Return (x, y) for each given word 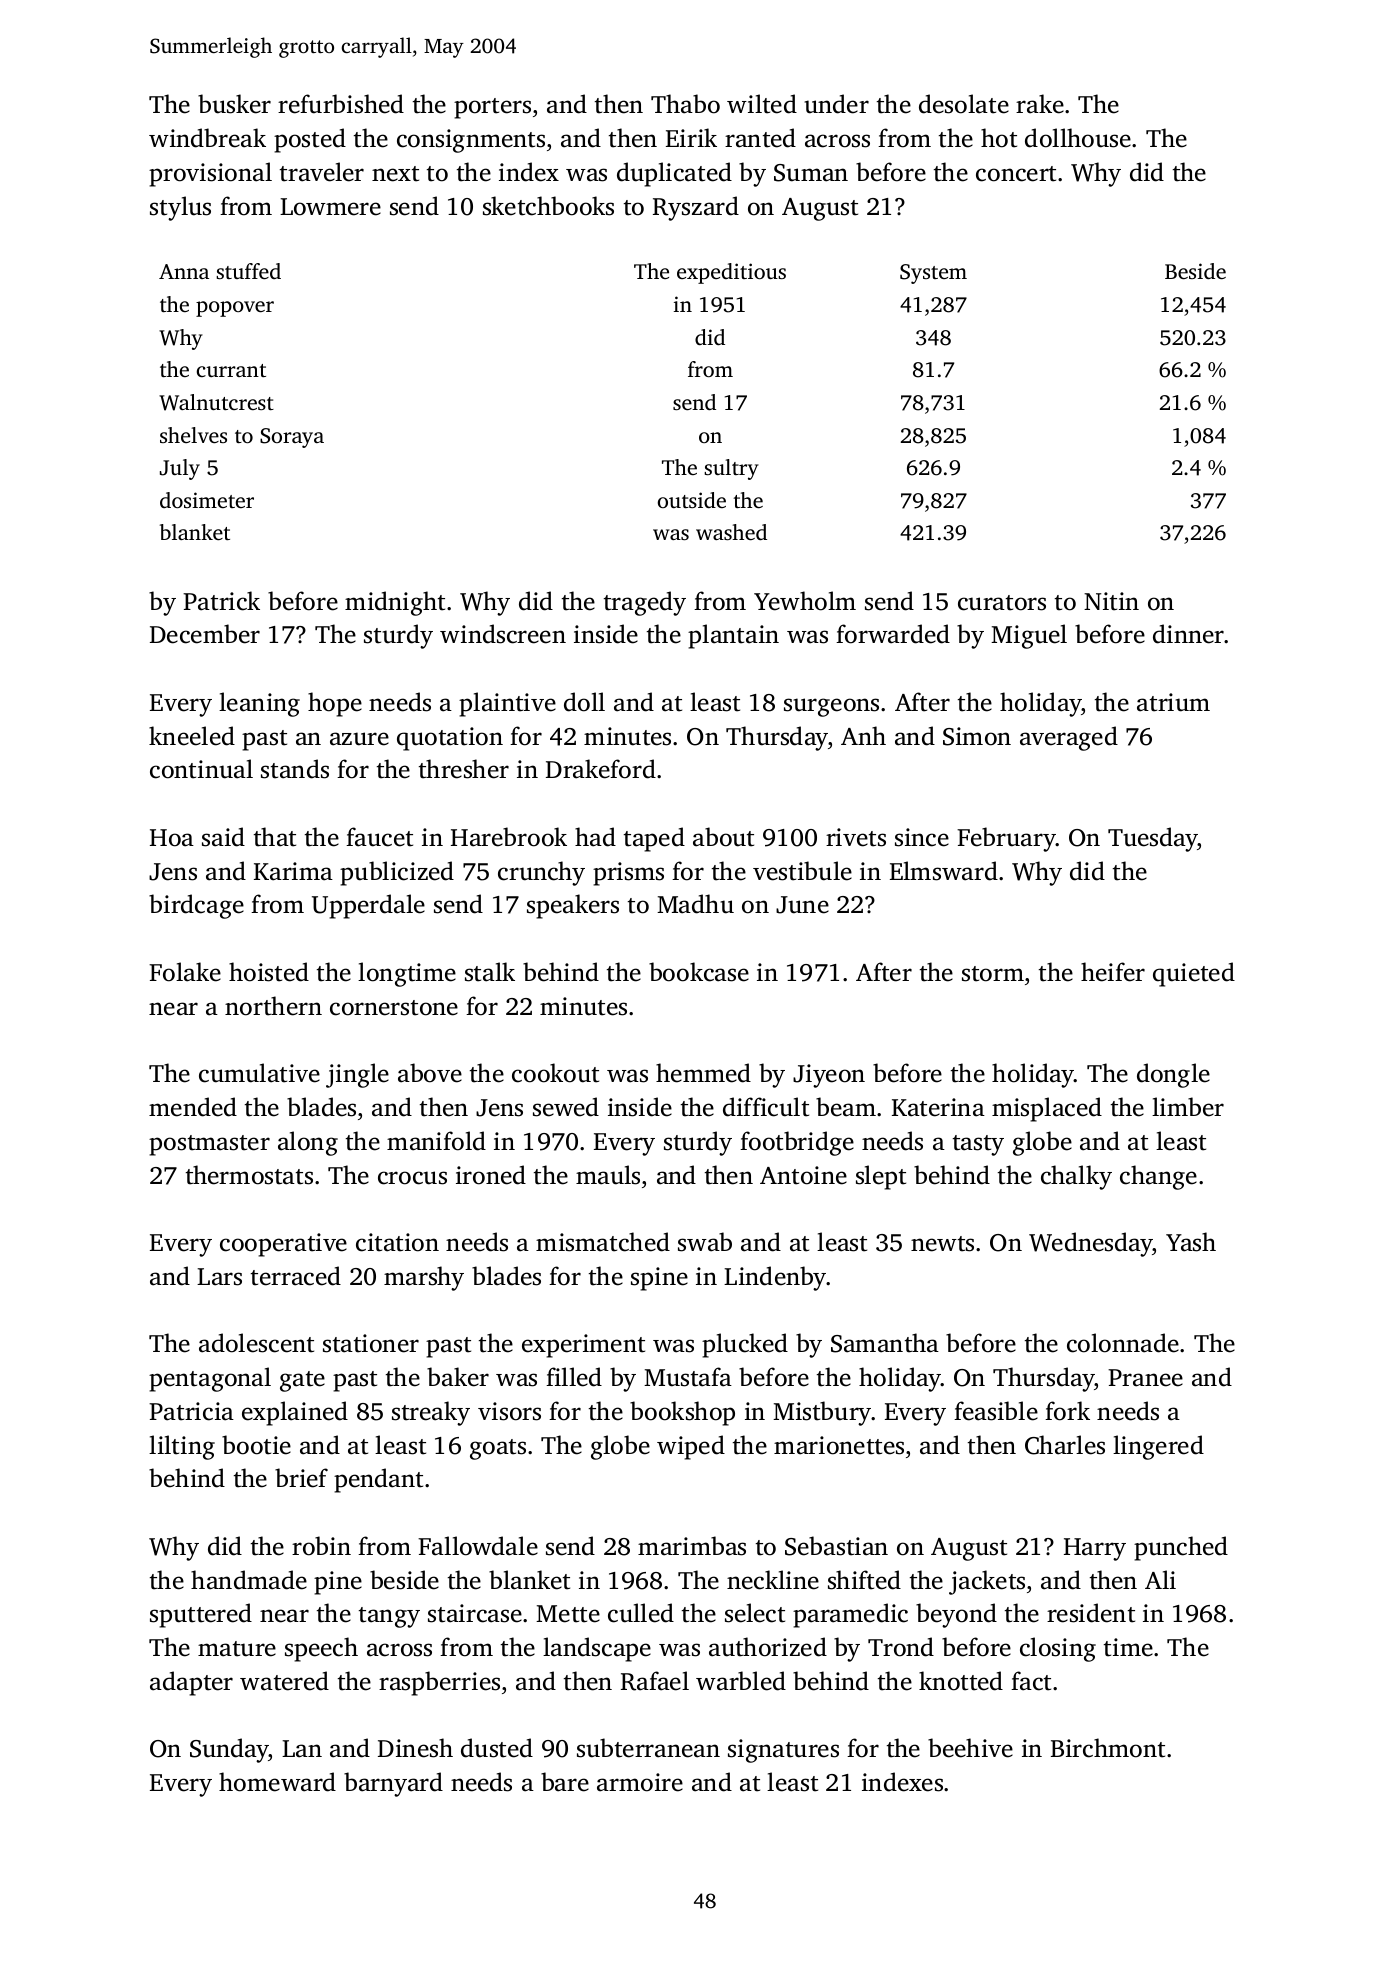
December (205, 634)
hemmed (703, 1073)
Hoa (172, 838)
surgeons (831, 707)
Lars (219, 1277)
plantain (733, 636)
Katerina (938, 1107)
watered (284, 1681)
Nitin (1111, 601)
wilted (762, 104)
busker (234, 104)
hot (999, 138)
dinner (1189, 634)
